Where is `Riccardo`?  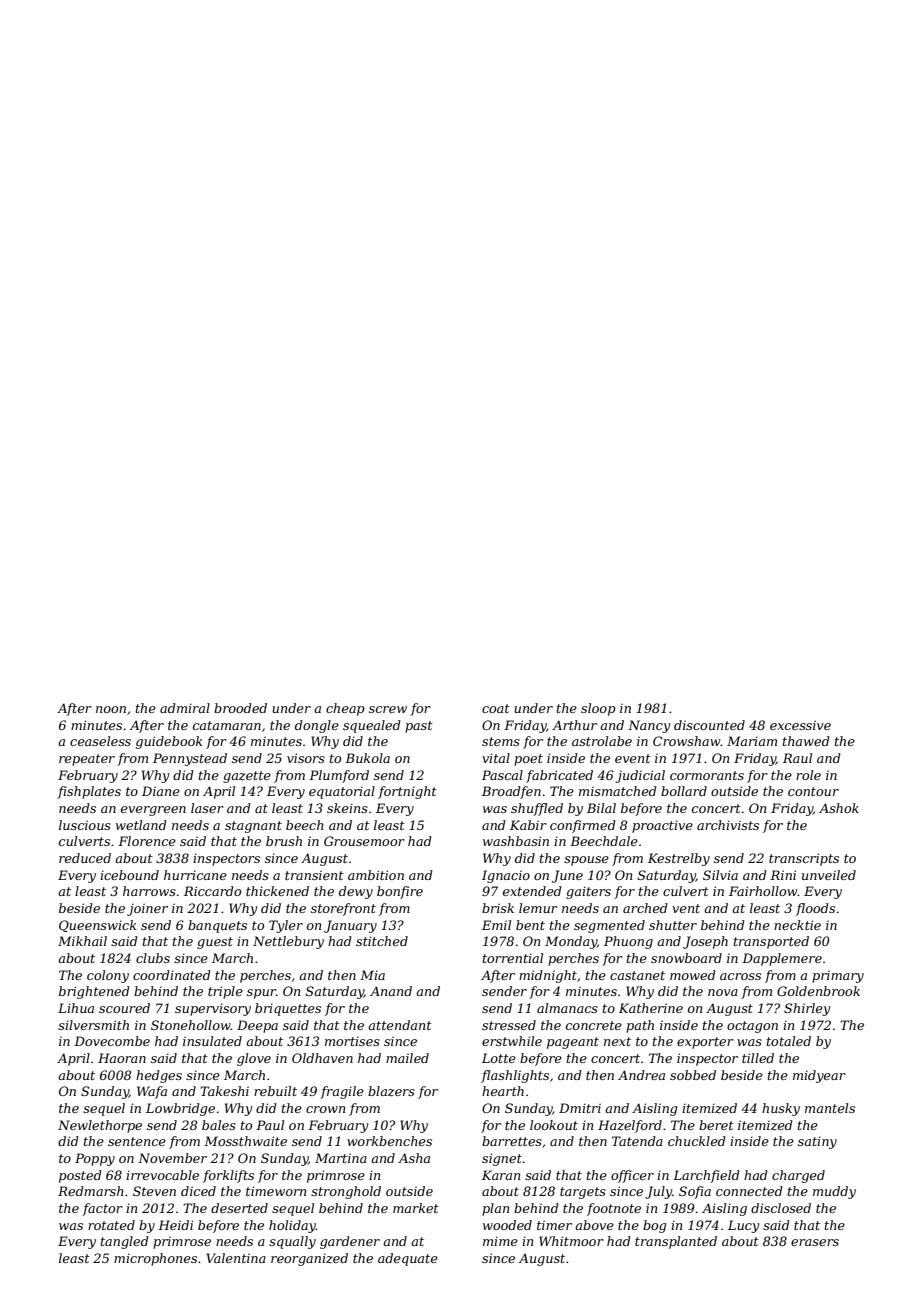
Riccardo is located at coordinates (212, 891).
